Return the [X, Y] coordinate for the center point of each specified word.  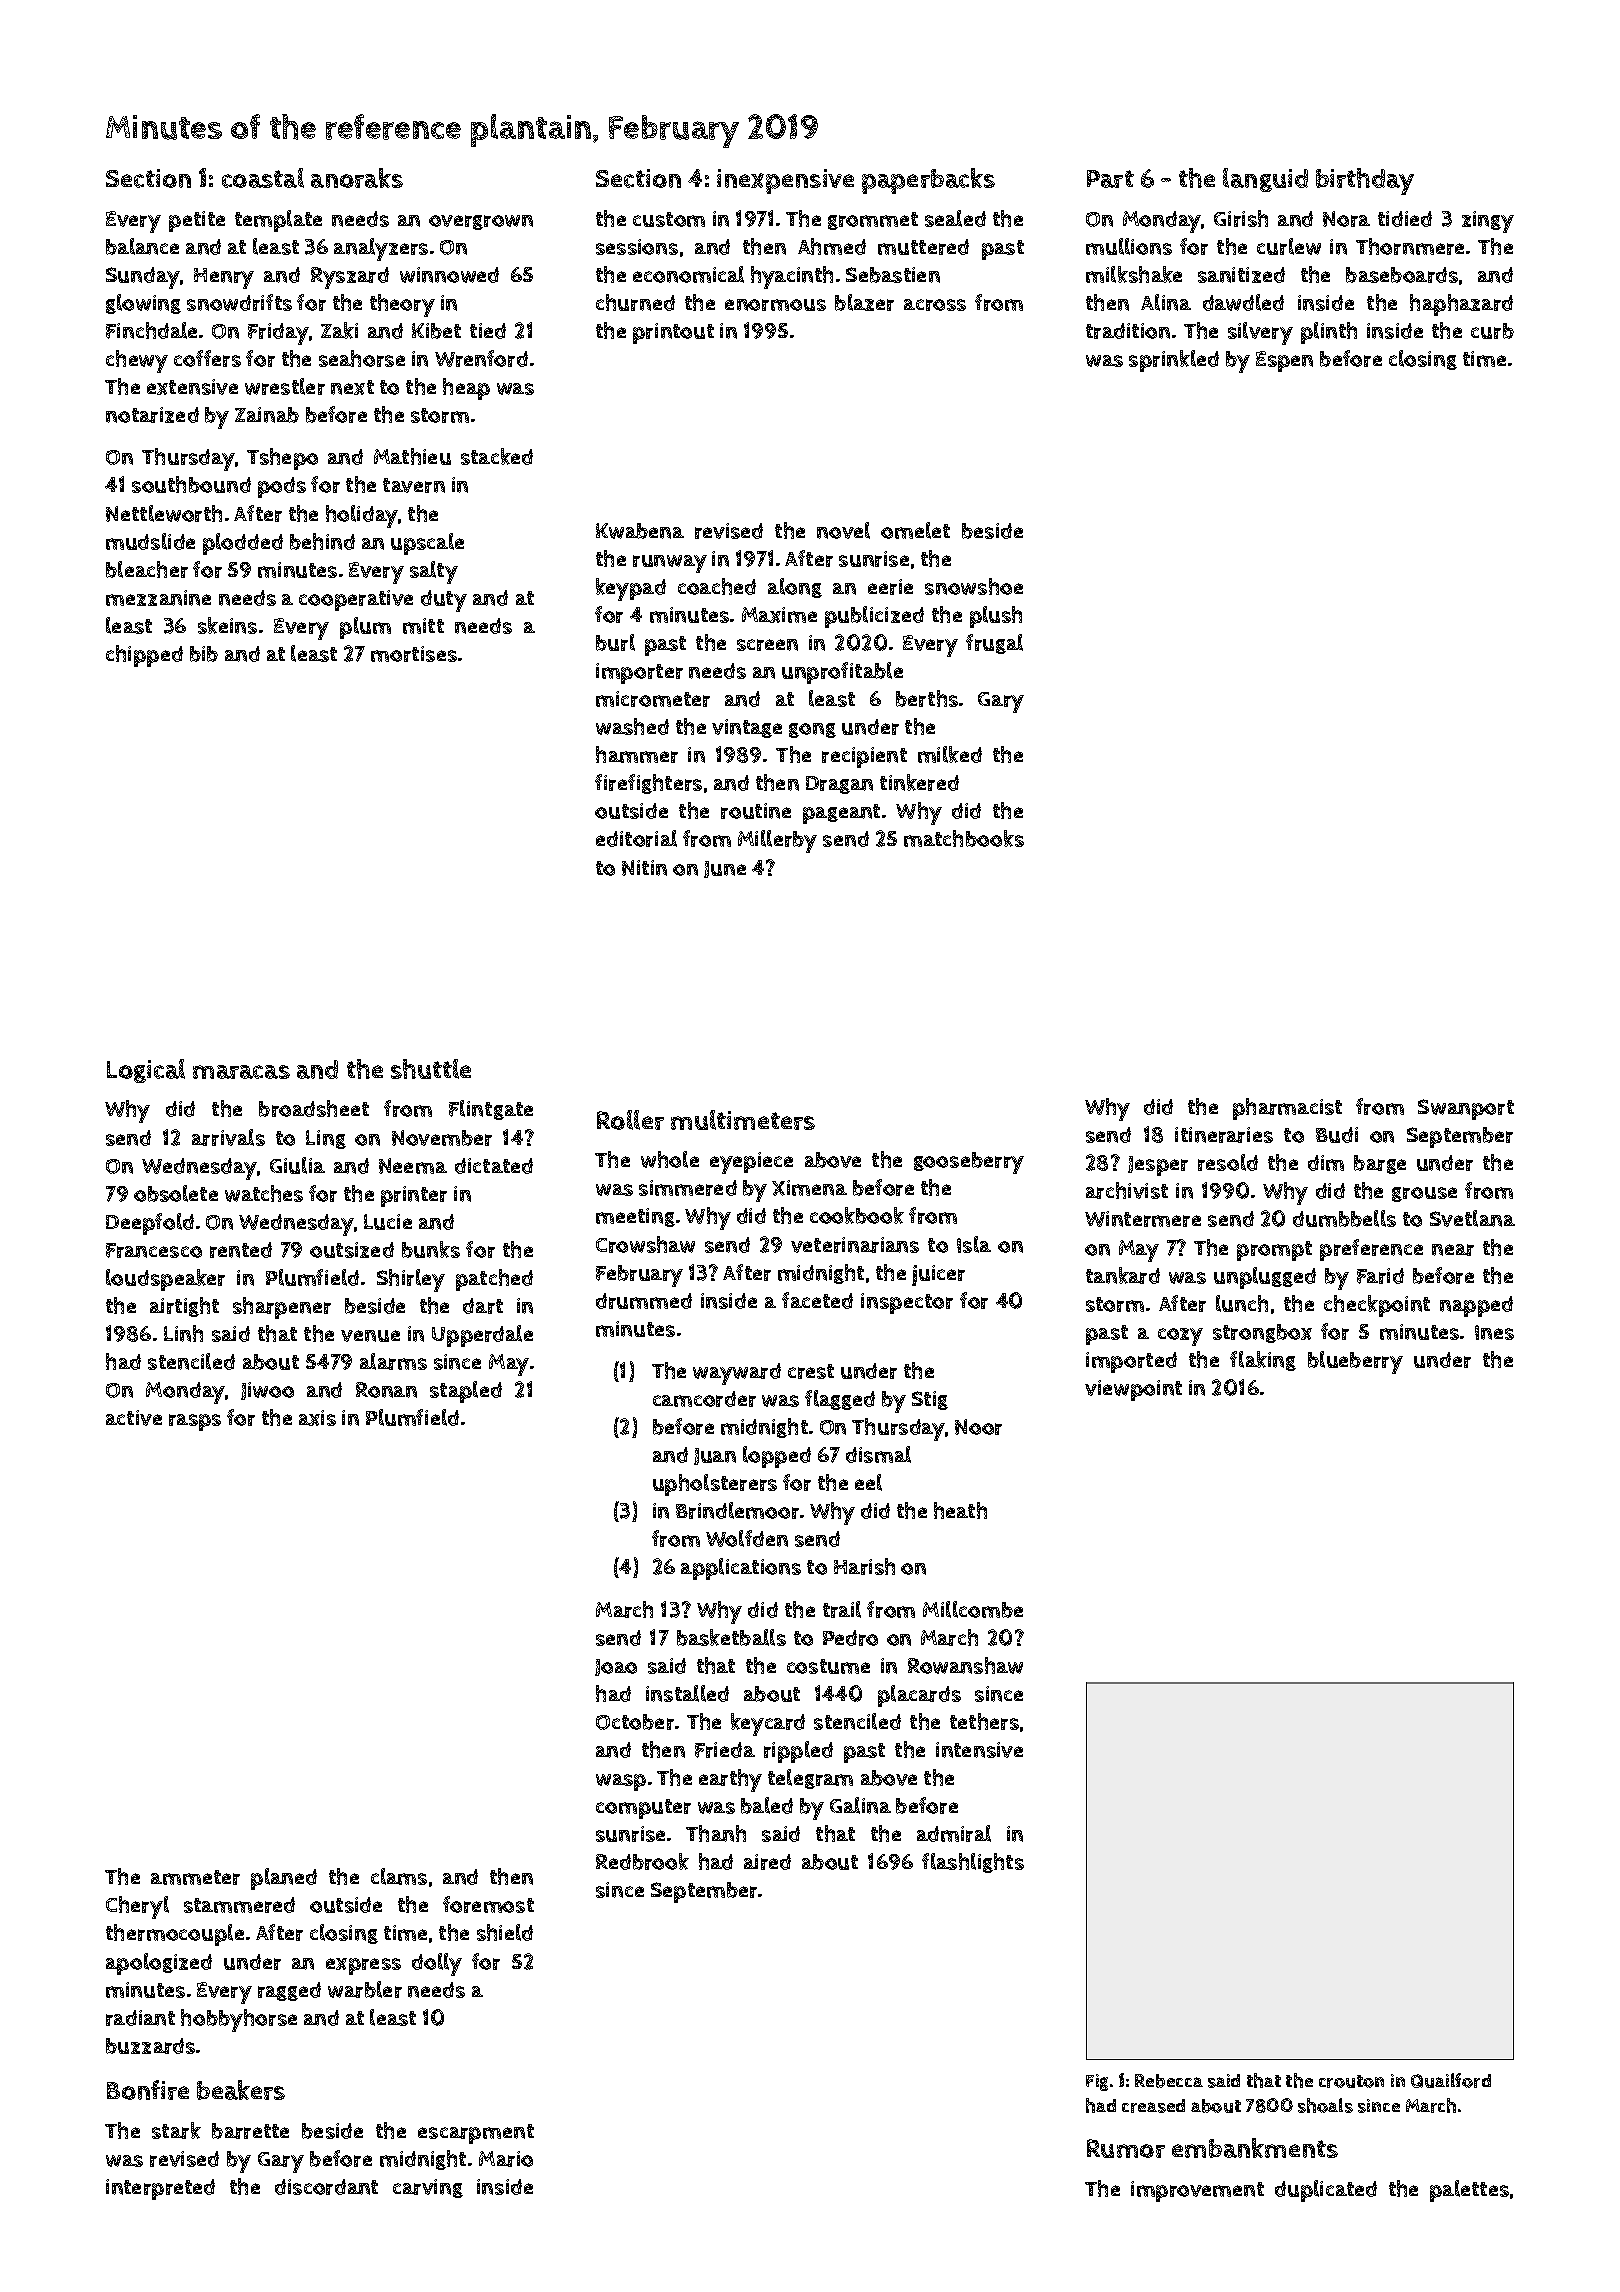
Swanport [1466, 1109]
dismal [878, 1454]
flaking [1263, 1361]
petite [197, 221]
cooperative [356, 600]
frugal [994, 644]
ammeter [195, 1877]
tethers [984, 1721]
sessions [637, 247]
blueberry [1355, 1362]
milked [950, 754]
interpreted [160, 2189]
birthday [1365, 181]
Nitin [644, 868]
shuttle [431, 1069]
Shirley [411, 1280]
